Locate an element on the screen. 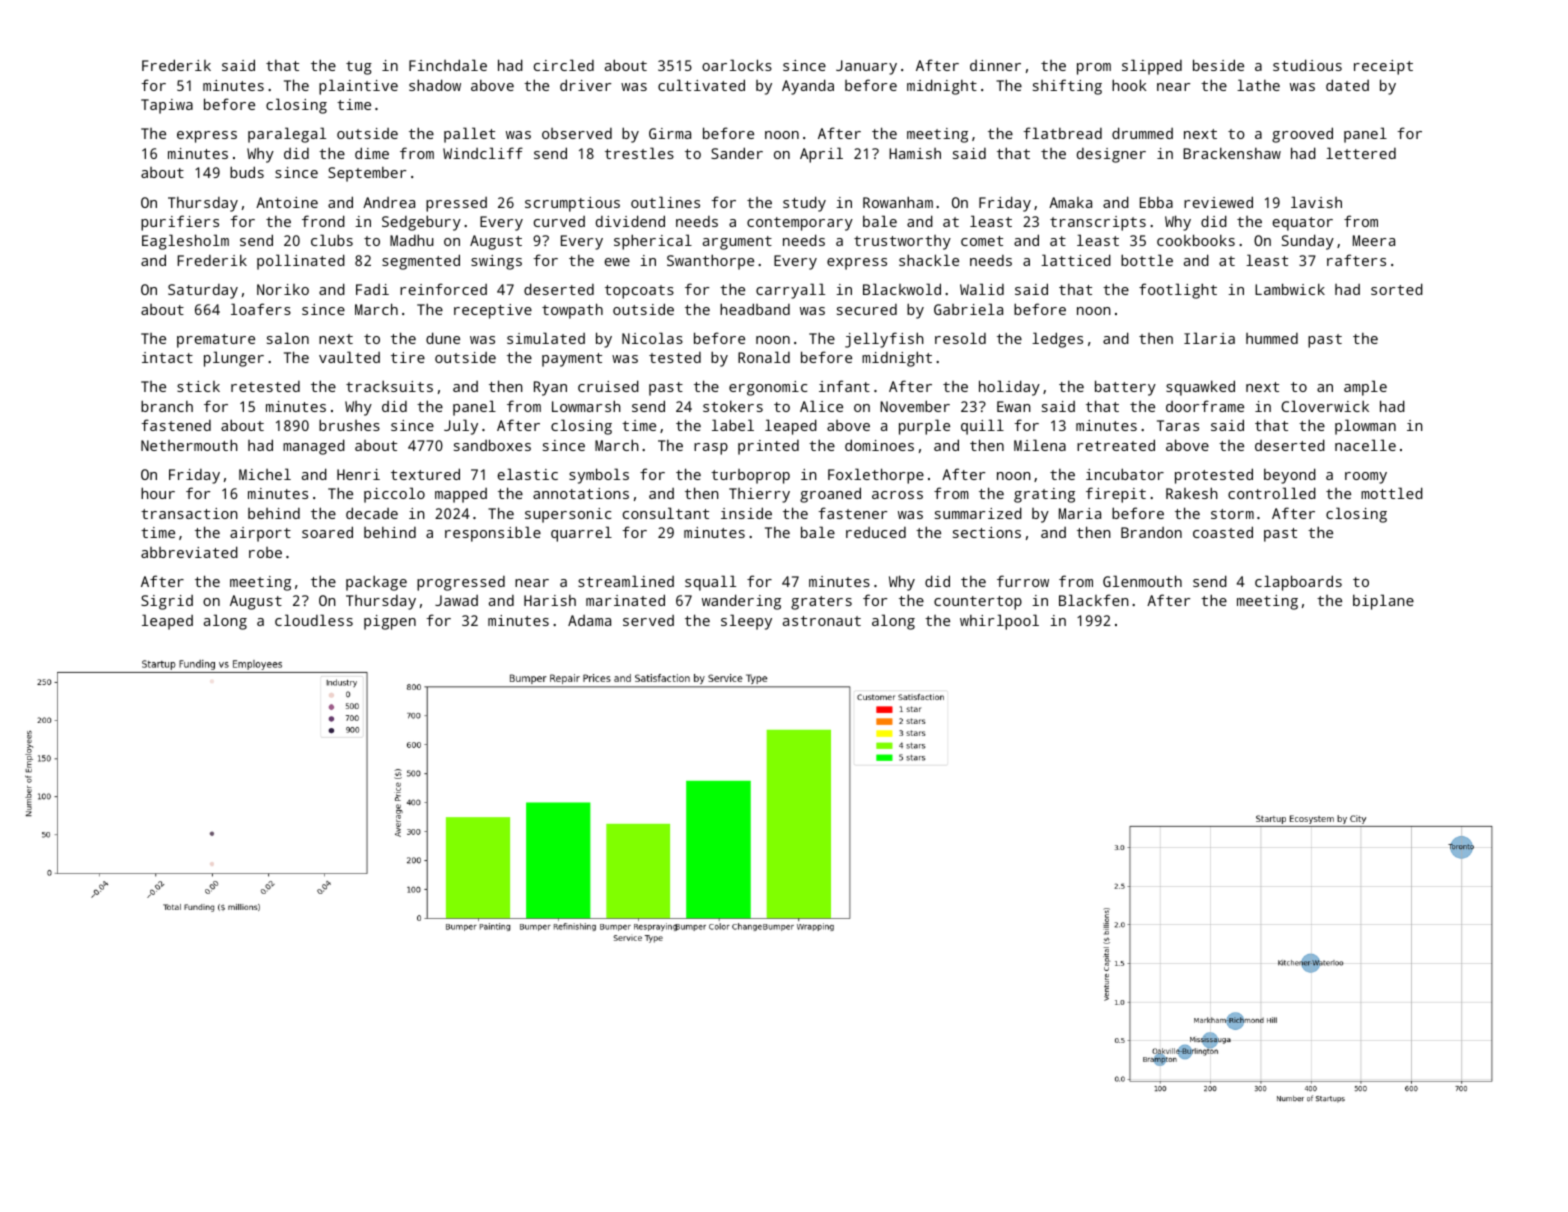 This screenshot has width=1568, height=1212. Blackfen is located at coordinates (1094, 600).
